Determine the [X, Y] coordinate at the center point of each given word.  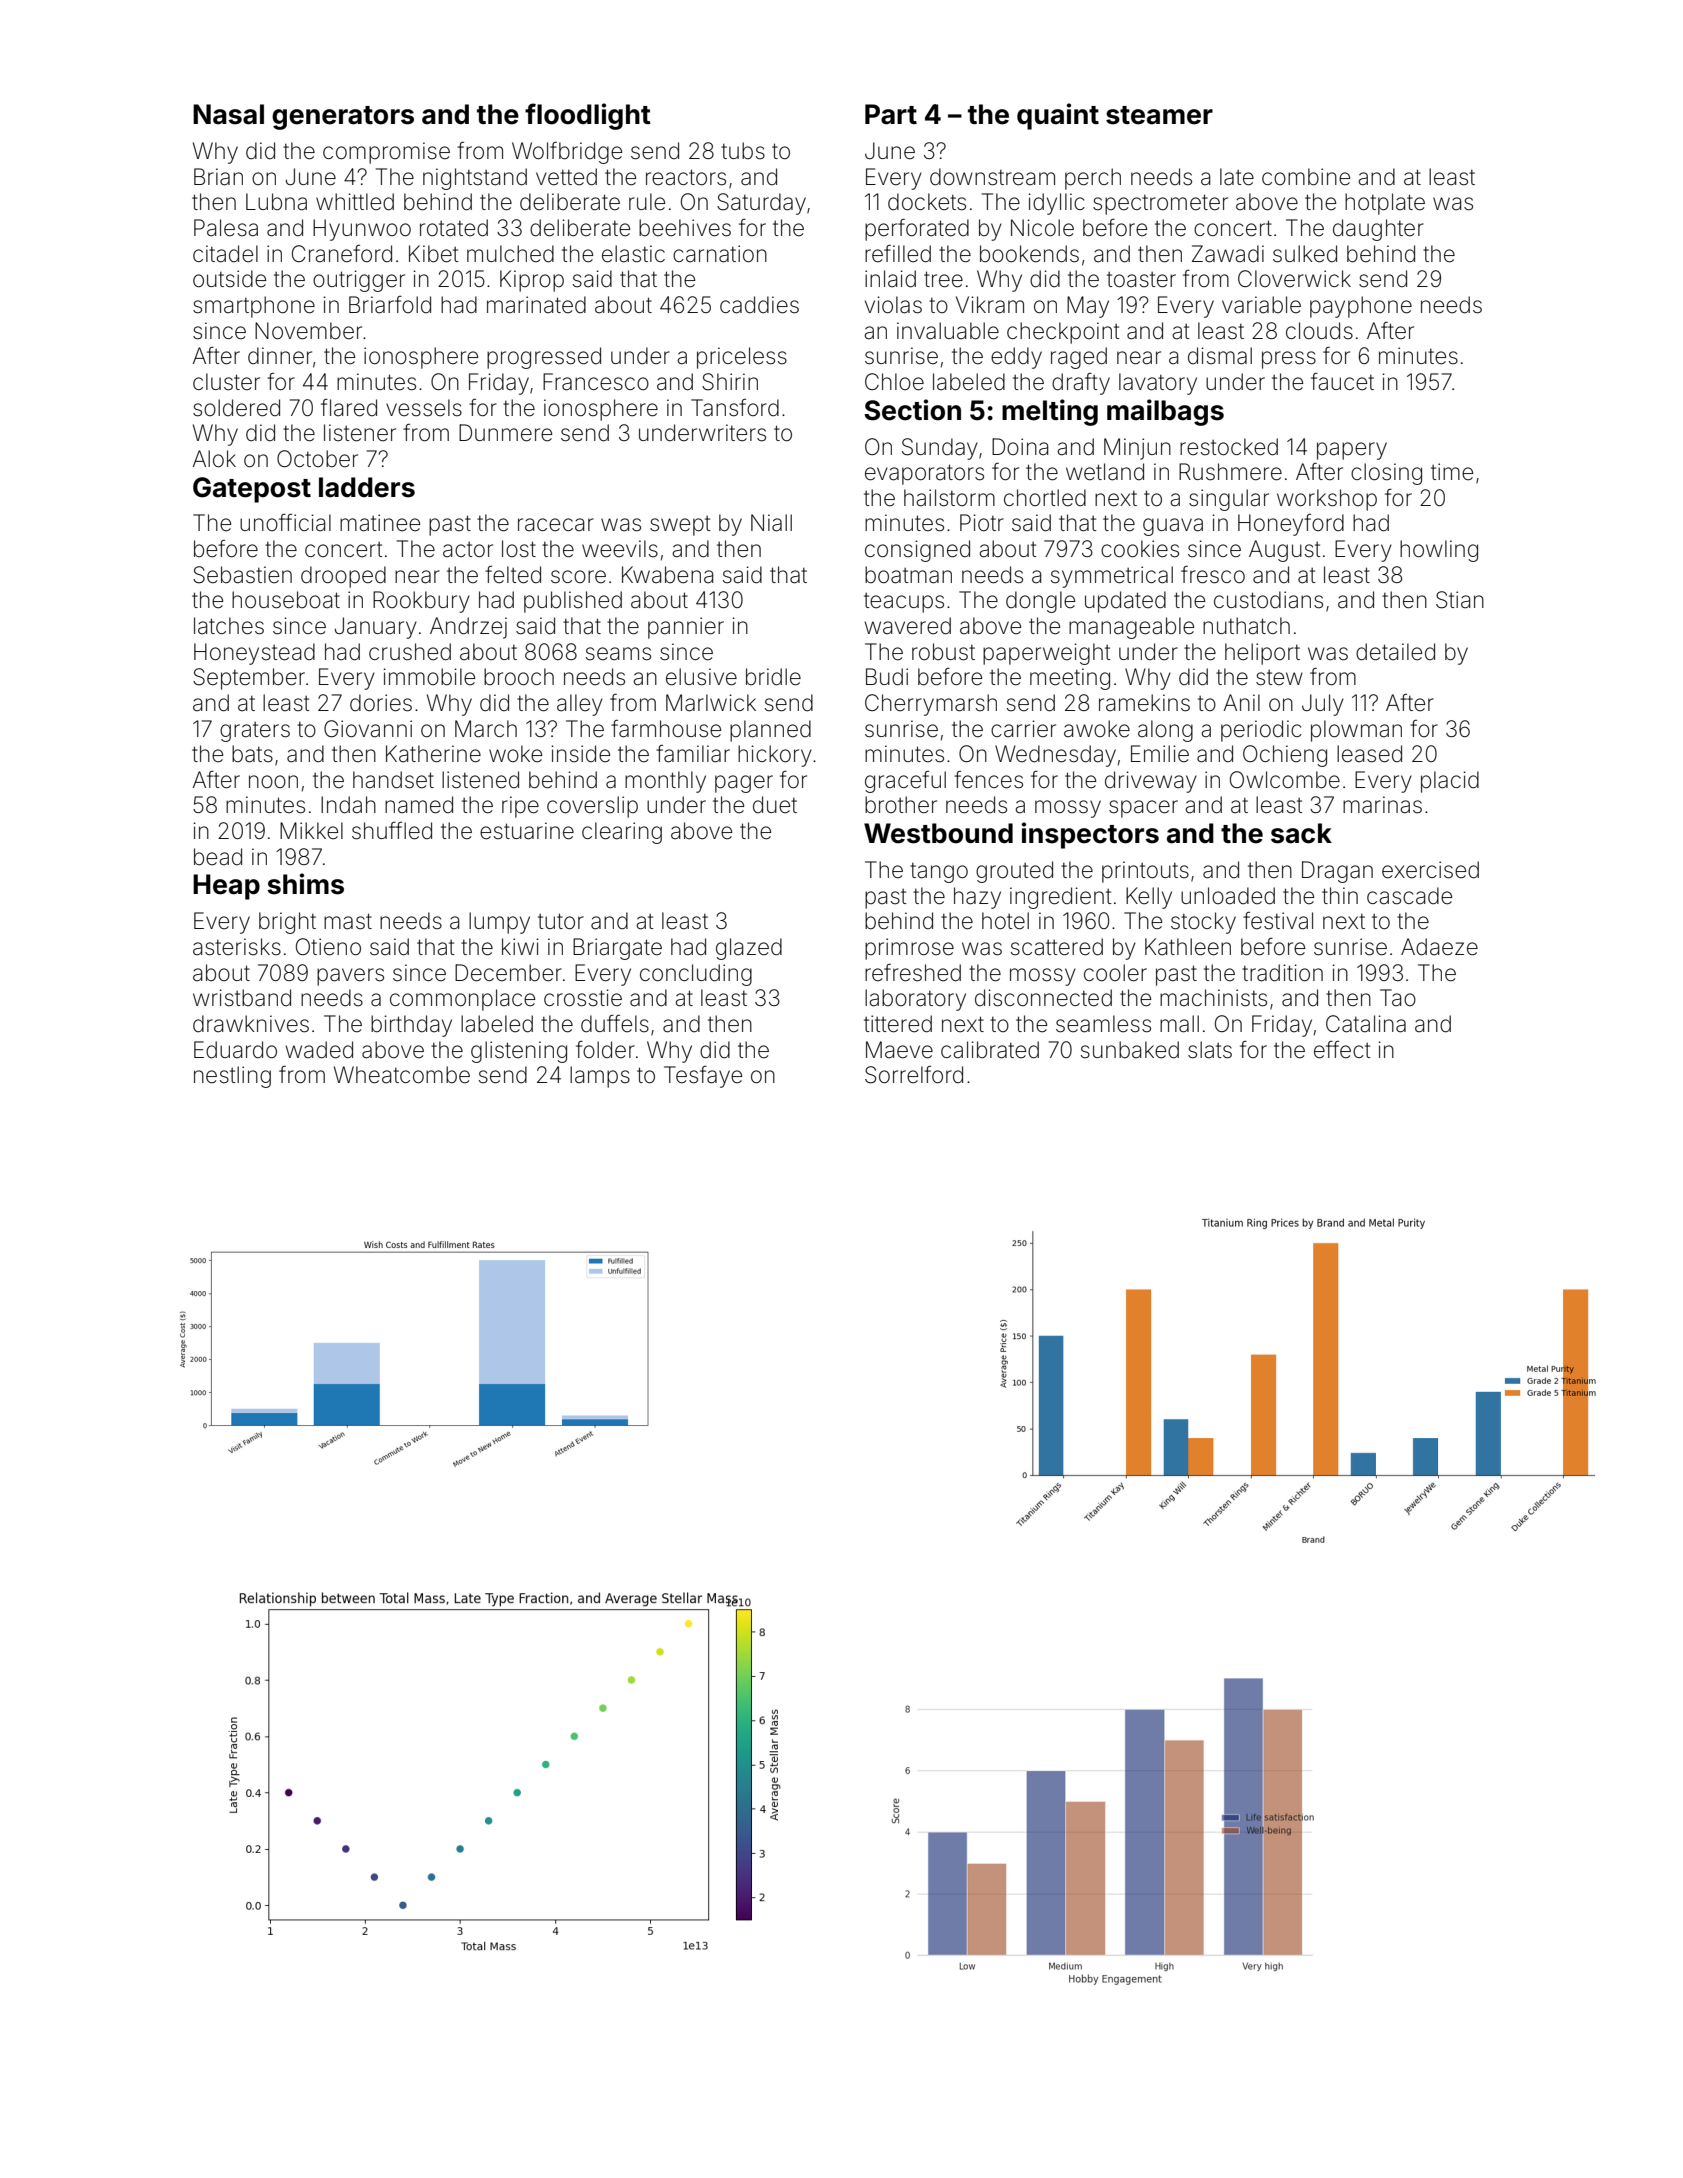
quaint [1058, 116]
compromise [386, 153]
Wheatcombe [402, 1075]
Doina [1020, 447]
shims [305, 884]
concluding [696, 975]
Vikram [990, 305]
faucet [1342, 382]
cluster [226, 382]
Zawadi [1228, 254]
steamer [1159, 115]
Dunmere [505, 433]
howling [1439, 551]
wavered [908, 626]
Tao [1398, 998]
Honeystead [254, 654]
